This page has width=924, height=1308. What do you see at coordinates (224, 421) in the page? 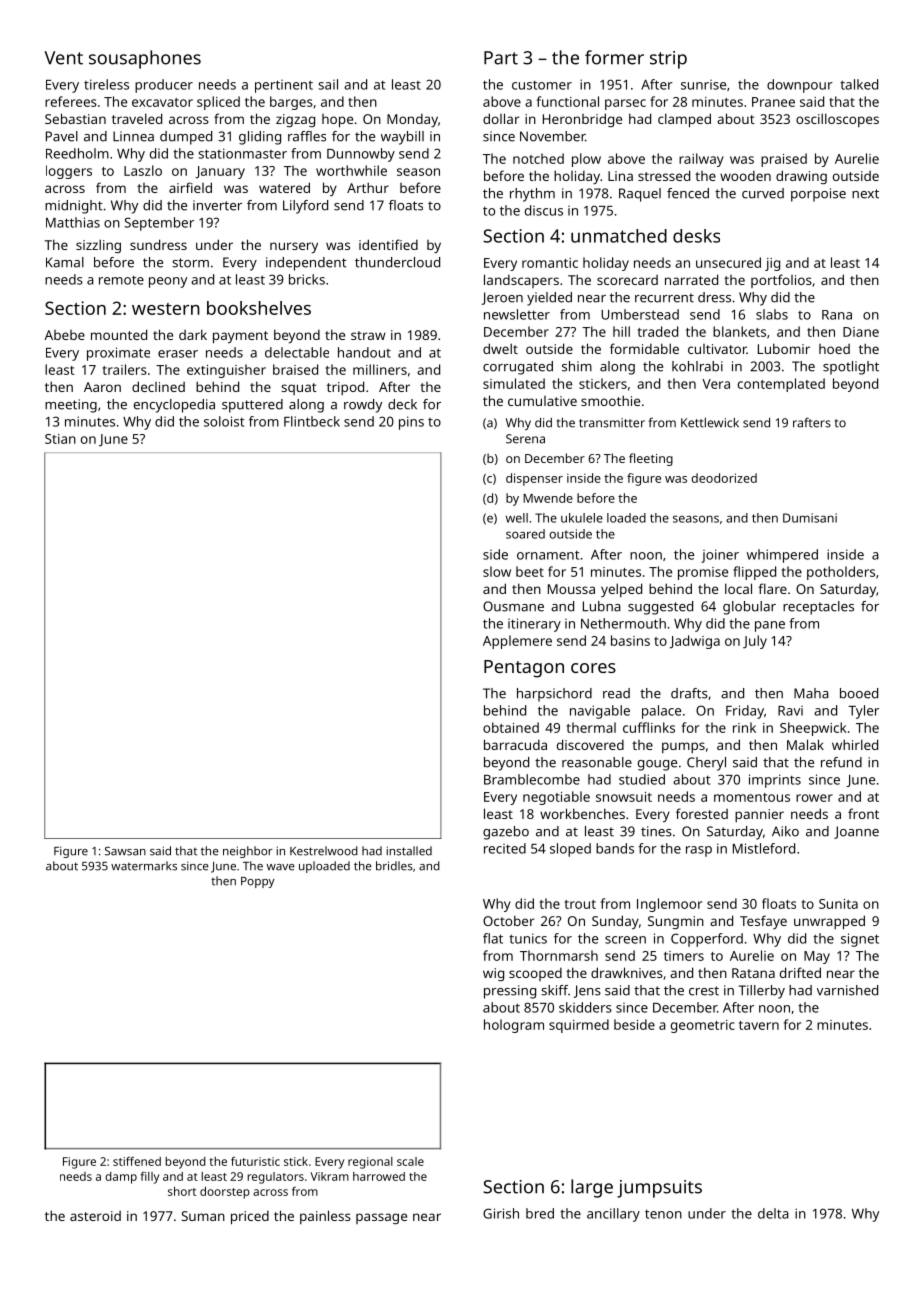
I see `soloist` at bounding box center [224, 421].
